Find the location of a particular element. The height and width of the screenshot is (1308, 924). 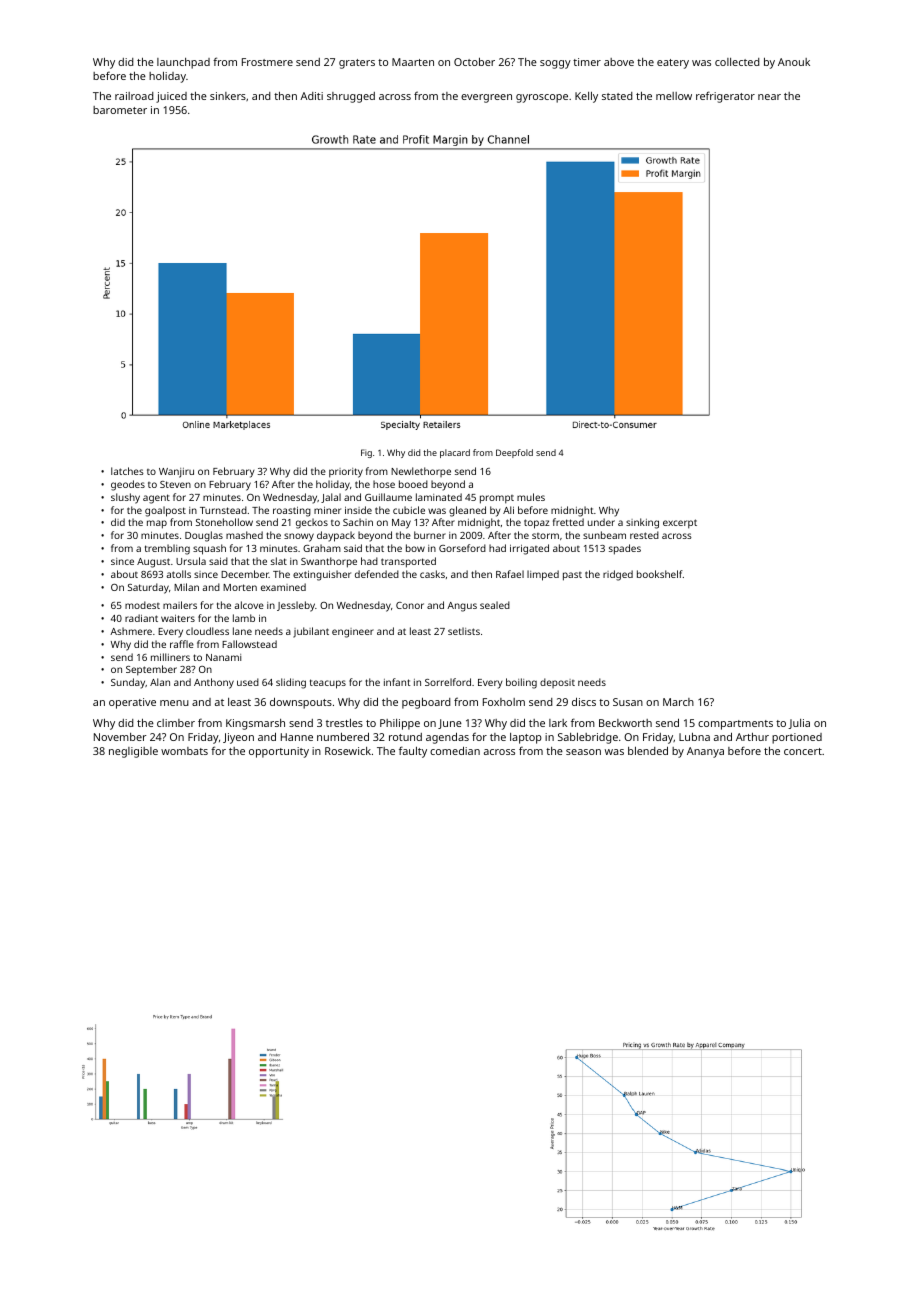

menu is located at coordinates (174, 703).
